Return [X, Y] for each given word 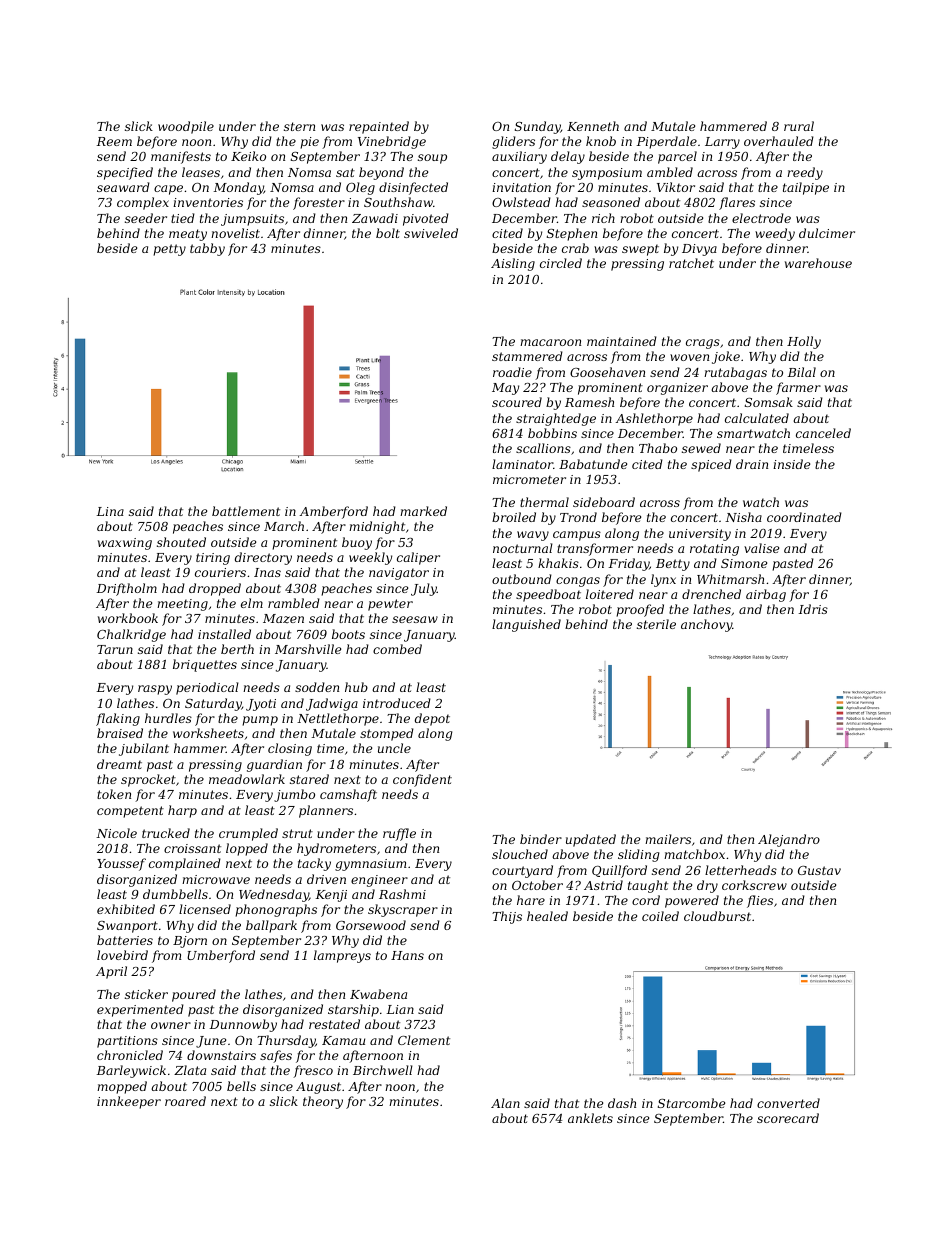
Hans [407, 955]
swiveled [431, 233]
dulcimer [827, 233]
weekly [370, 558]
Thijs [507, 917]
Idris [813, 609]
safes [276, 1056]
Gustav [819, 870]
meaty [188, 235]
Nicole [116, 833]
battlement [246, 511]
